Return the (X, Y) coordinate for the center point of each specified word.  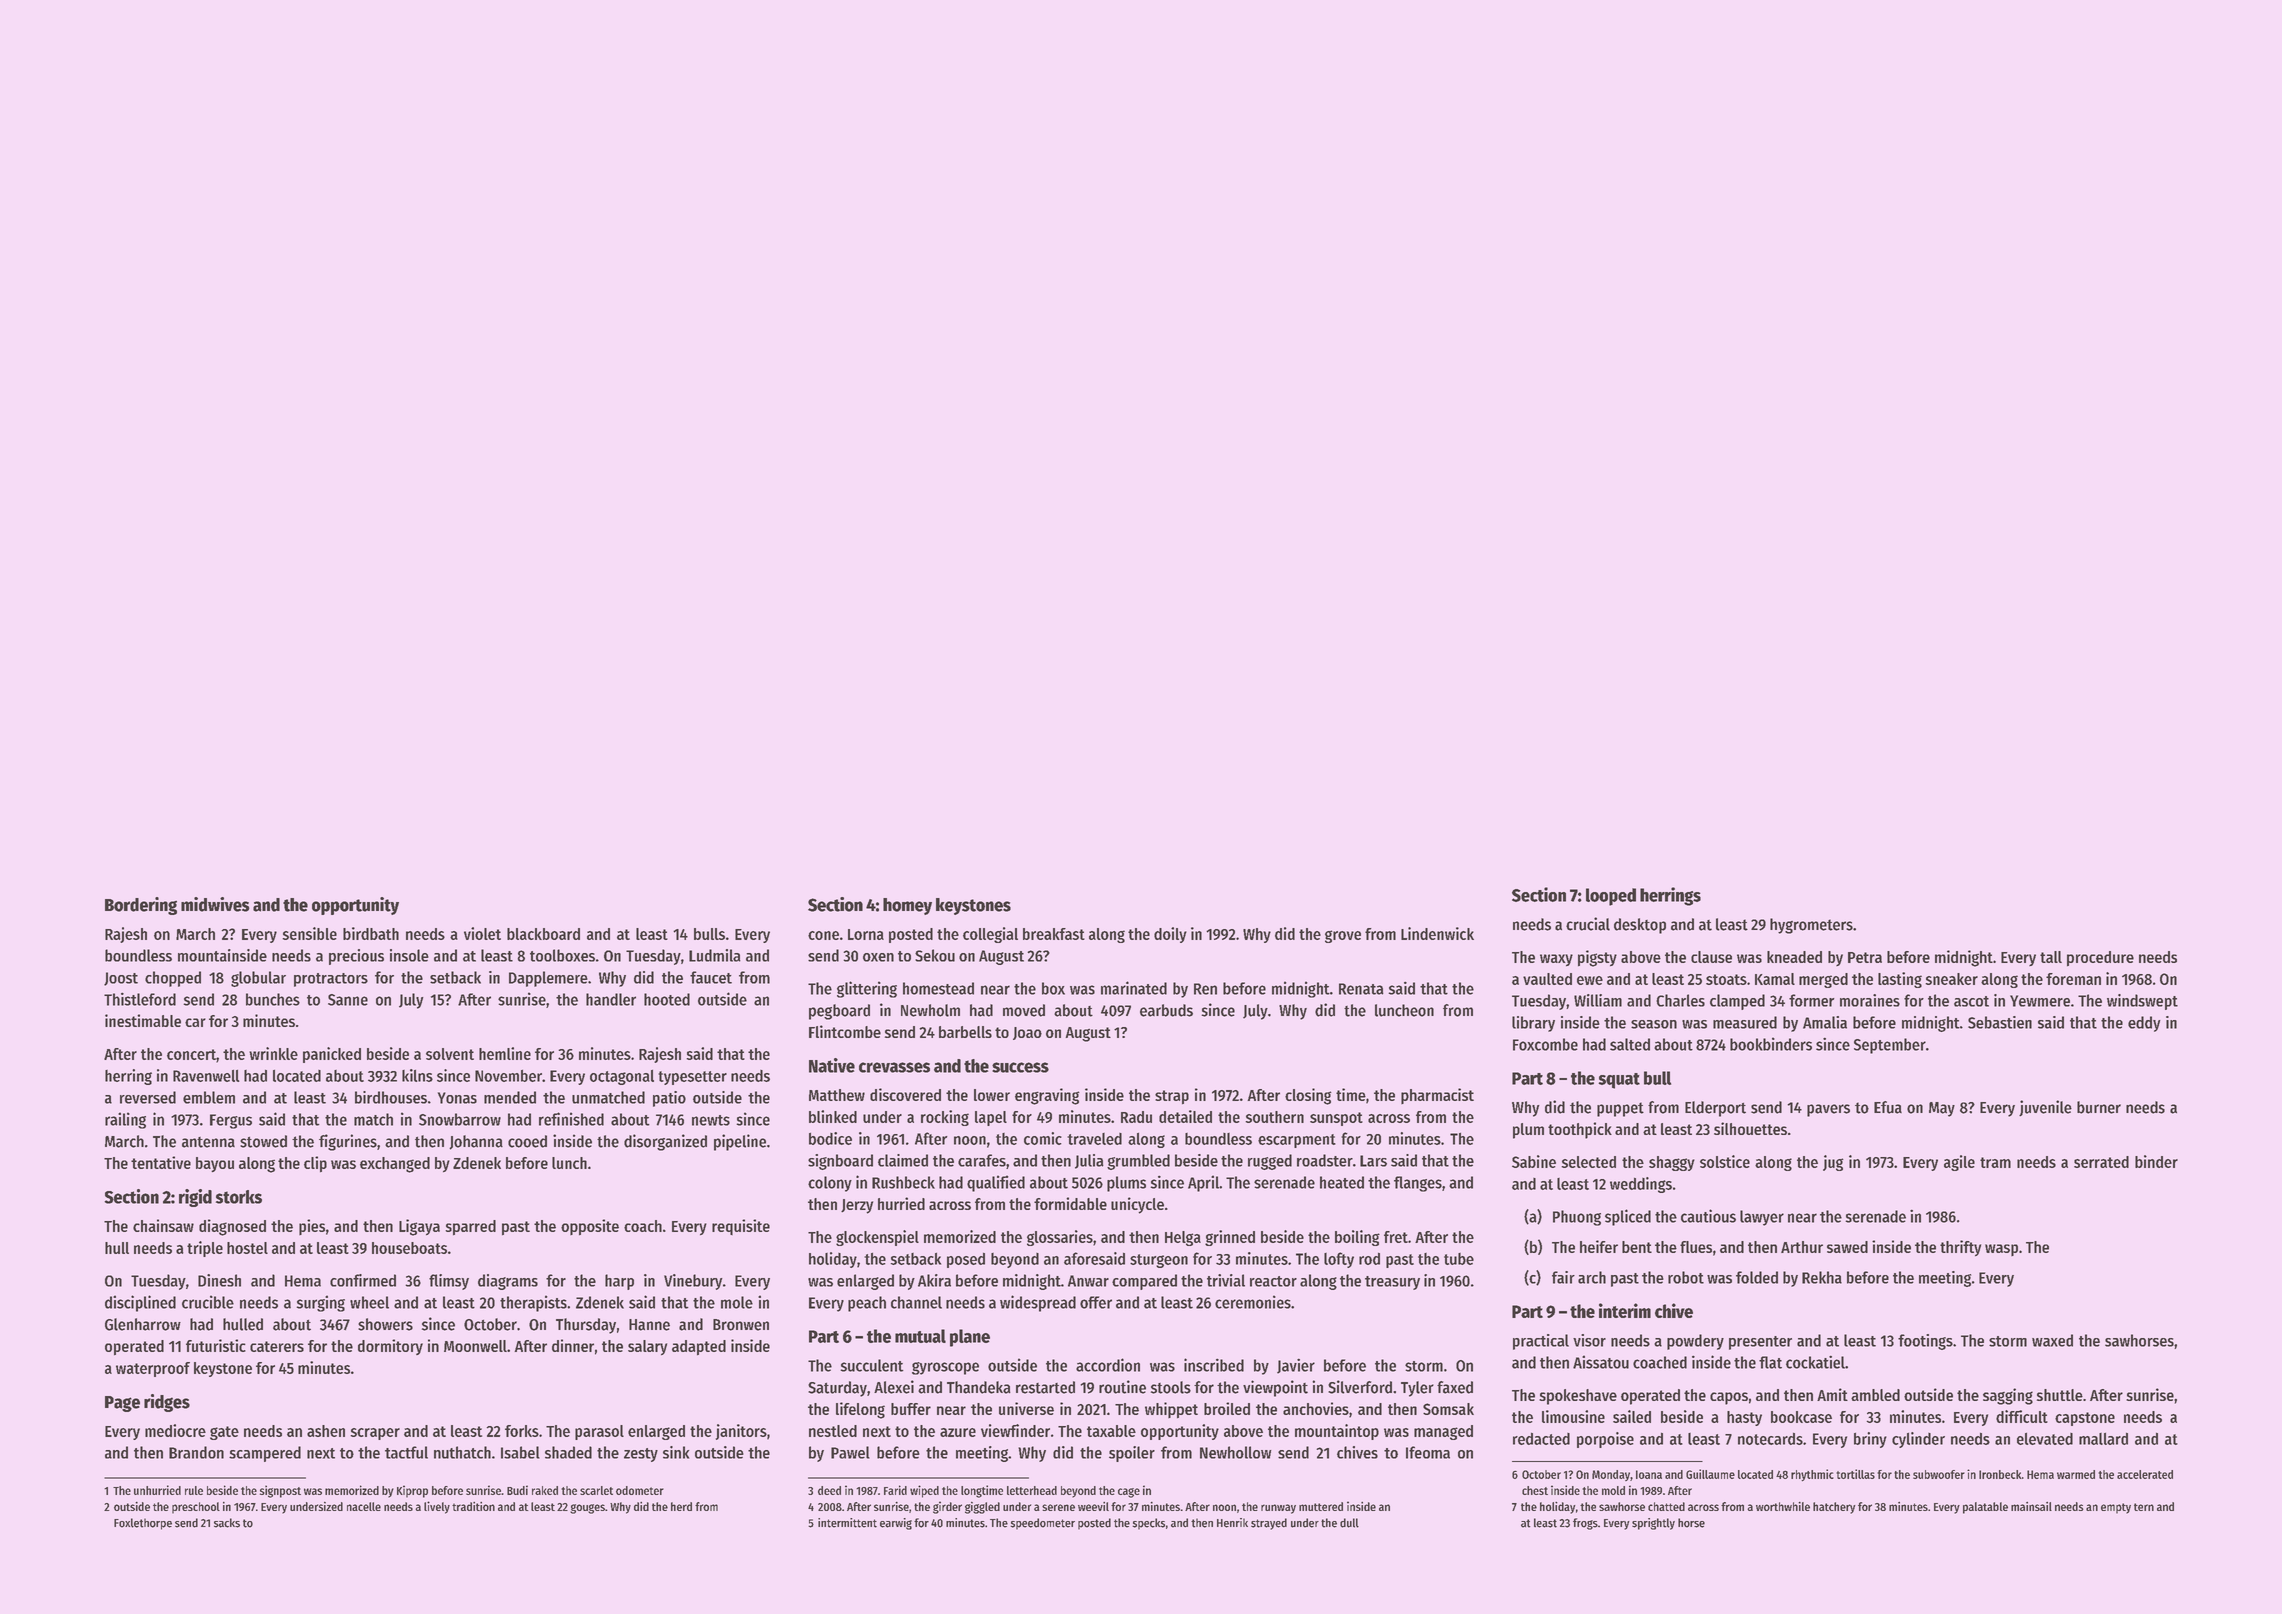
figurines (348, 1142)
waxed (2052, 1340)
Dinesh (219, 1280)
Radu (1136, 1117)
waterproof (153, 1369)
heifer (1599, 1246)
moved (1024, 1010)
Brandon (196, 1452)
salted (1630, 1044)
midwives (215, 904)
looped (1611, 897)
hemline (505, 1053)
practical (1541, 1342)
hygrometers (1811, 926)
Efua (1888, 1107)
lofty (1339, 1260)
